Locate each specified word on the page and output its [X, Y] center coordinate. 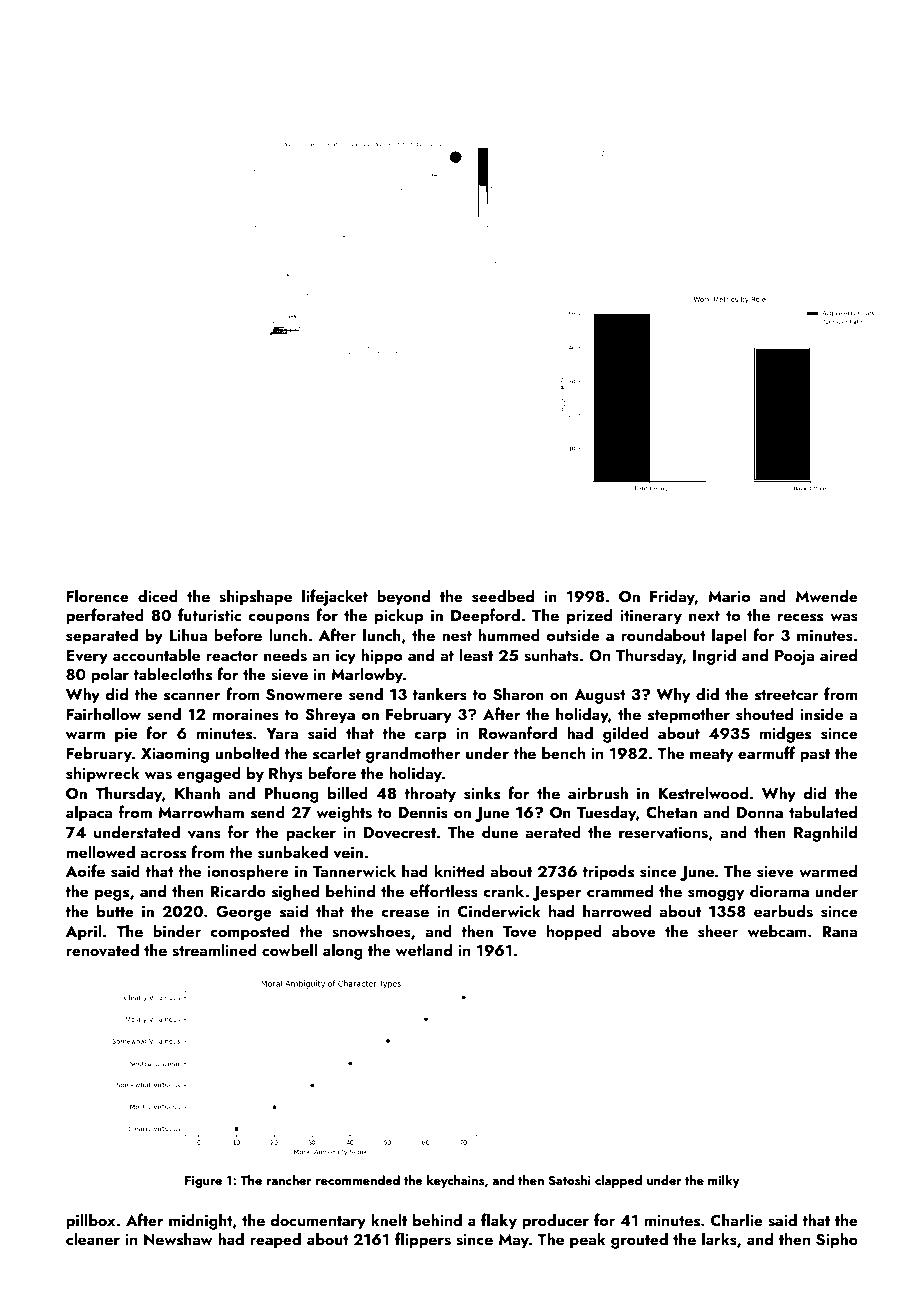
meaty [711, 756]
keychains [456, 1181]
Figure [203, 1182]
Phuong [291, 794]
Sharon [518, 694]
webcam [777, 930]
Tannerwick [354, 870]
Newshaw [178, 1239]
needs [285, 655]
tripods [608, 872]
